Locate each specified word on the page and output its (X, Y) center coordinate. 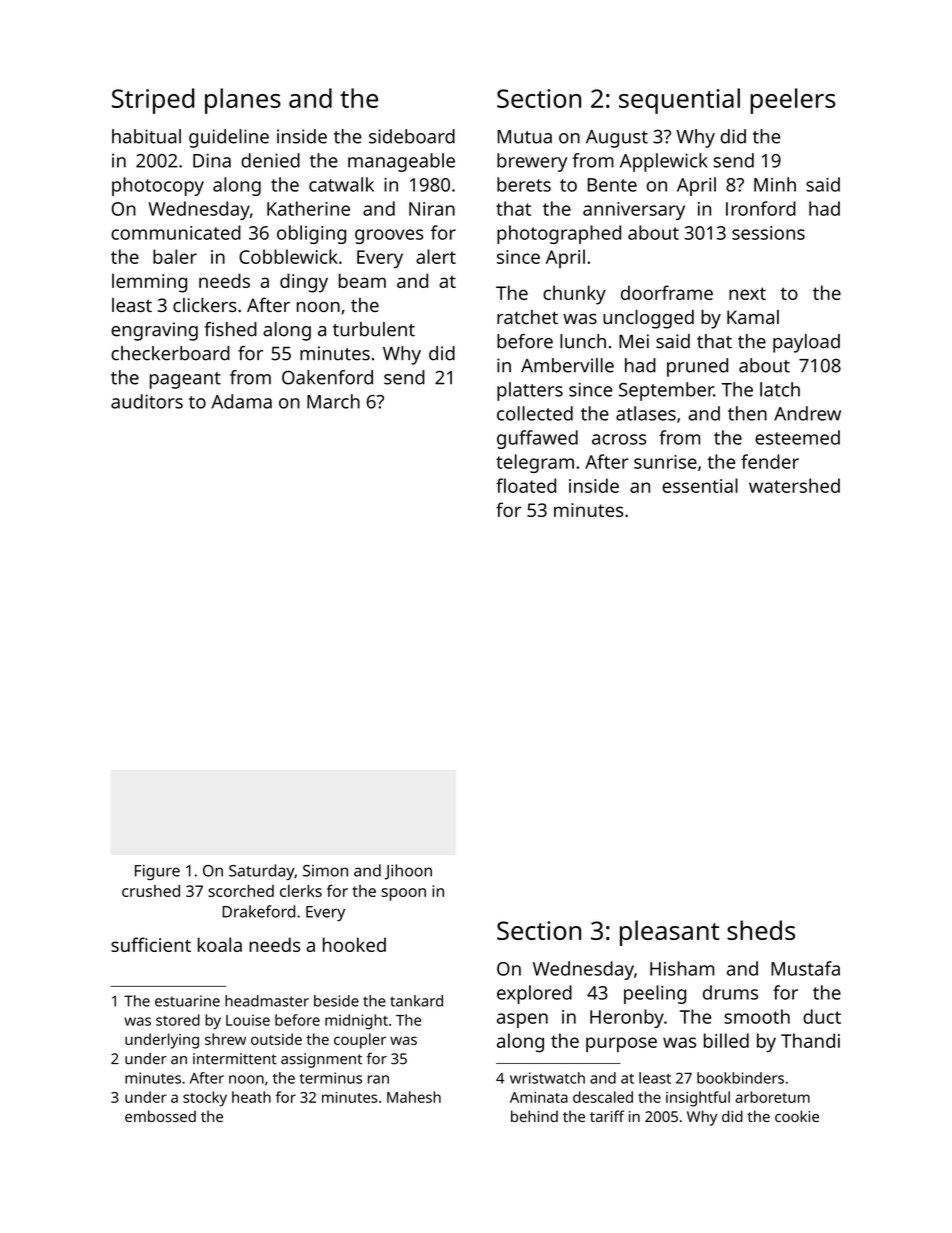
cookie (797, 1116)
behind (534, 1116)
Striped (153, 101)
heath (251, 1097)
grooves (389, 236)
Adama (241, 401)
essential (700, 485)
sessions (768, 233)
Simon (325, 871)
